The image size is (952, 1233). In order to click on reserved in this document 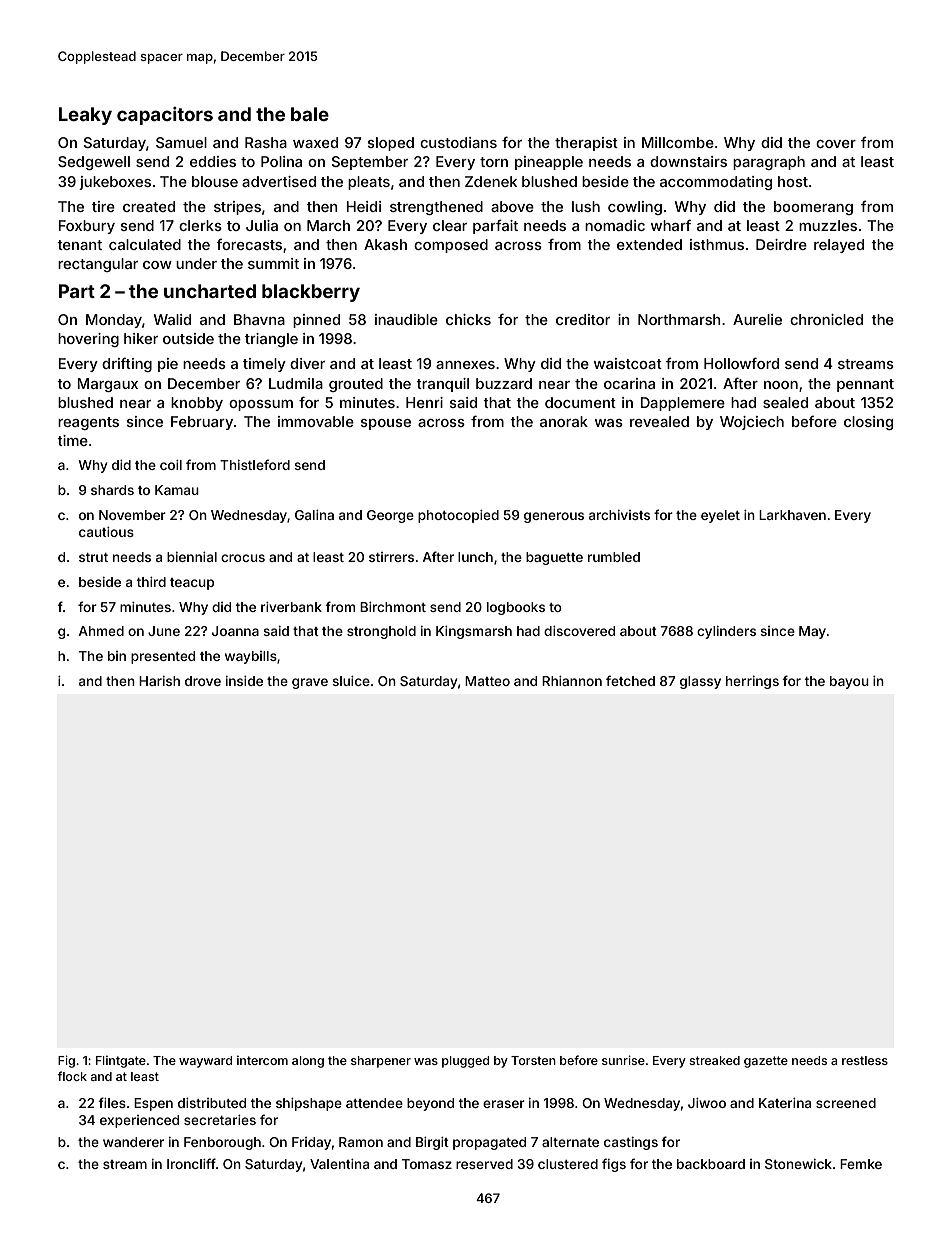, I will do `click(484, 1164)`.
